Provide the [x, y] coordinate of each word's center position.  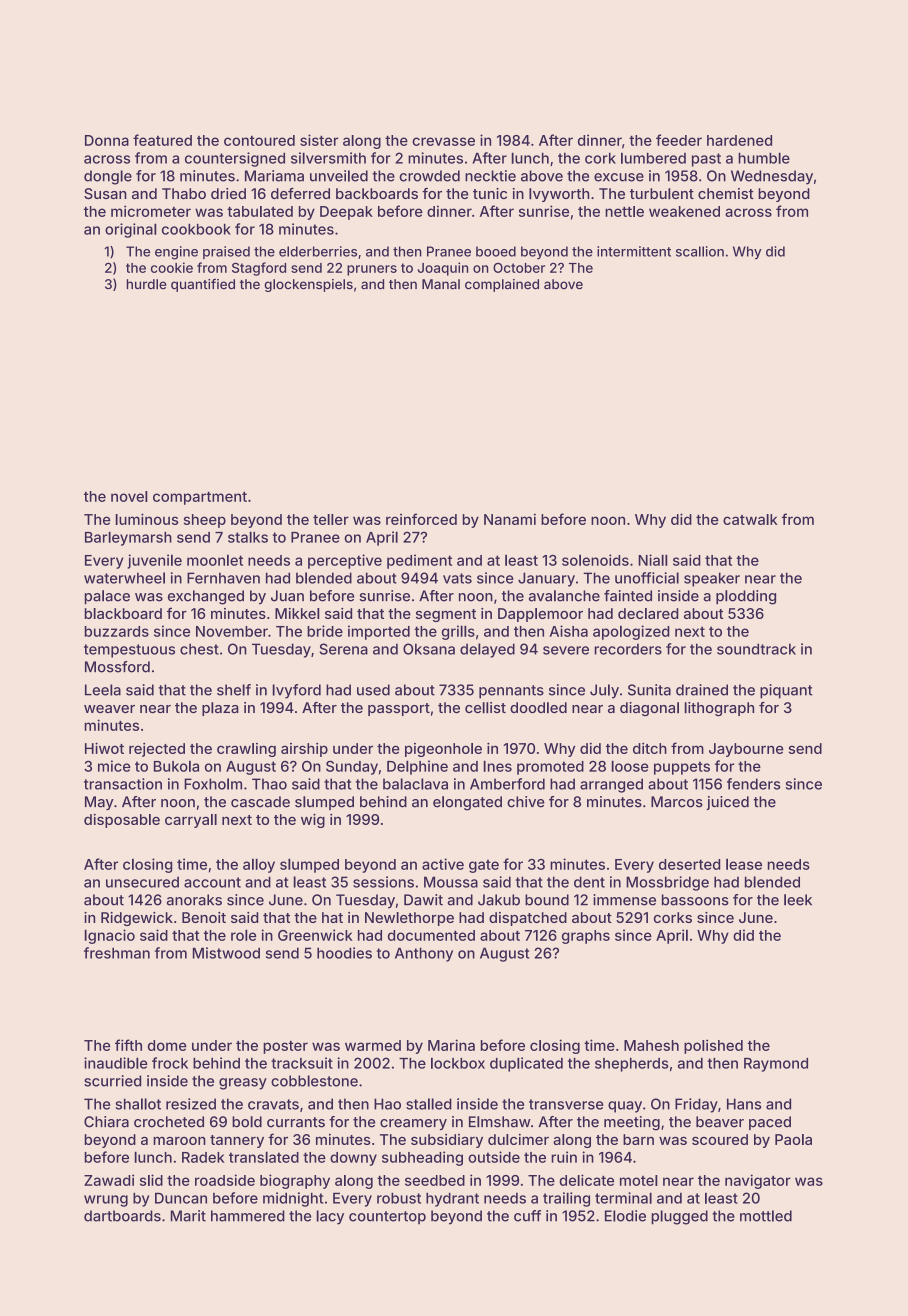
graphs [586, 937]
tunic [490, 193]
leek [798, 900]
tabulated [260, 211]
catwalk [750, 519]
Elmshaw [500, 1122]
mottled [766, 1216]
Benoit [204, 917]
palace [107, 597]
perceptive [345, 561]
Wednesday [772, 177]
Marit [188, 1216]
